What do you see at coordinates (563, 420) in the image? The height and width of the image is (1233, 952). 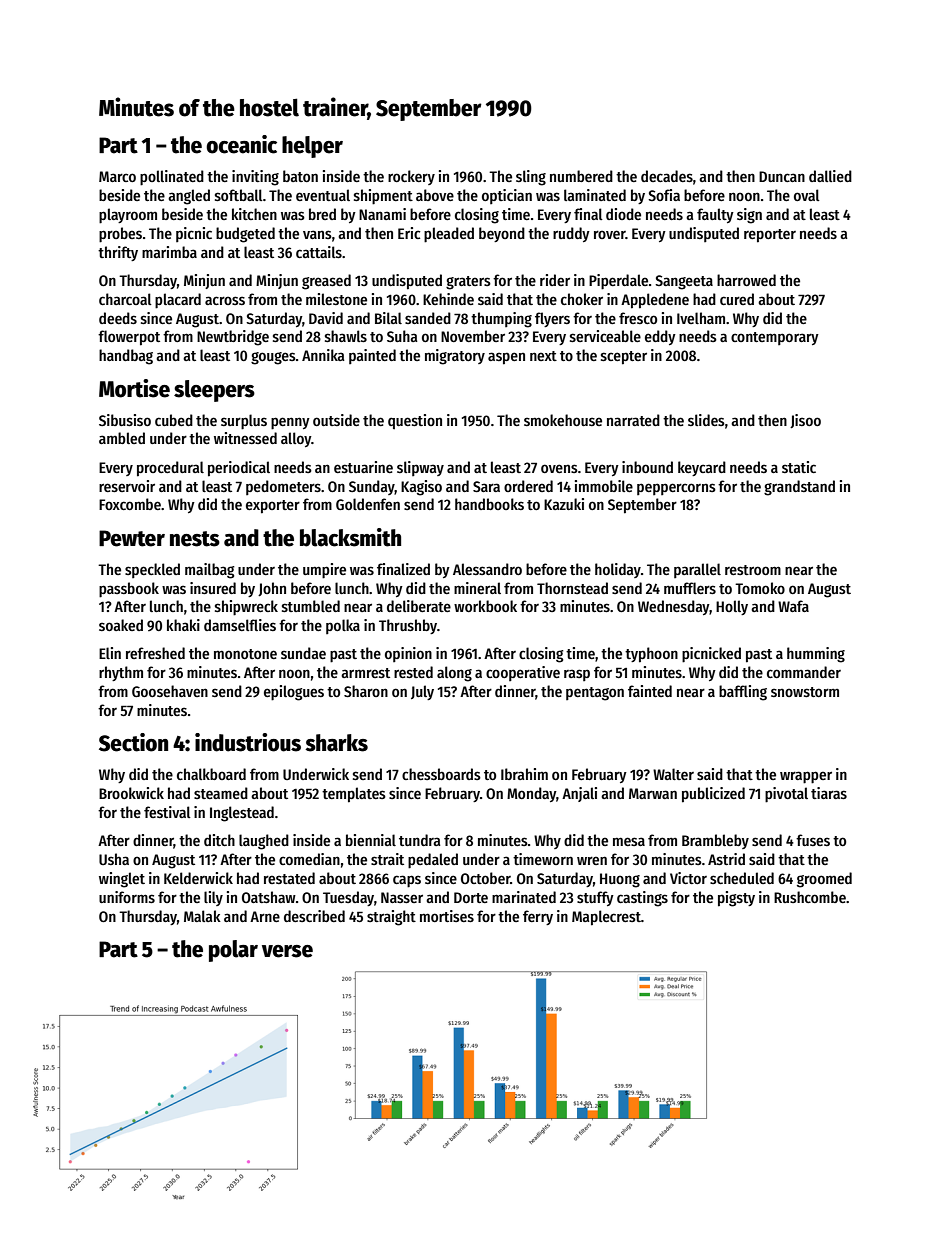 I see `smokehouse` at bounding box center [563, 420].
